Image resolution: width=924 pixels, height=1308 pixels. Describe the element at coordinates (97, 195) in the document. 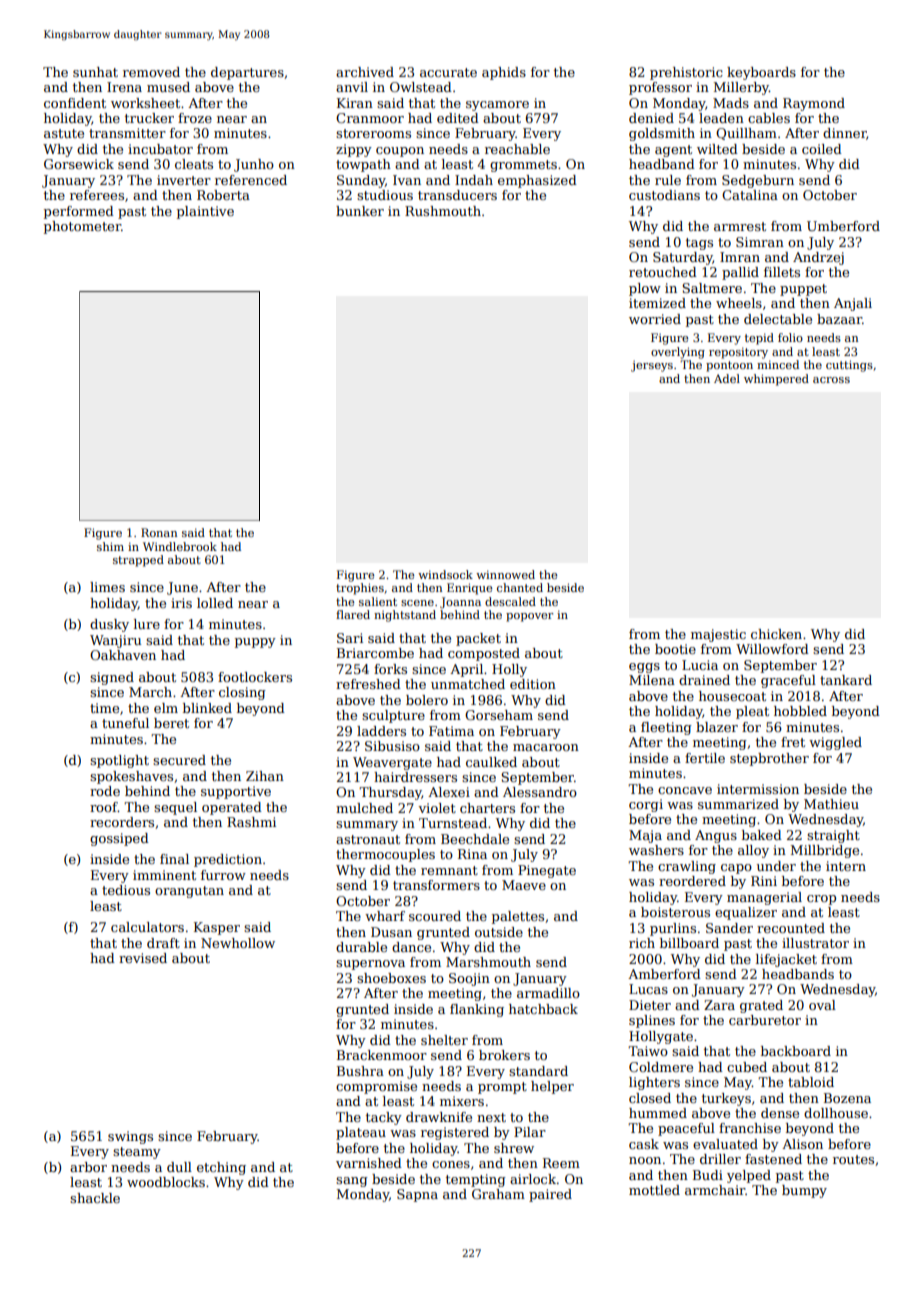

I see `referees` at that location.
